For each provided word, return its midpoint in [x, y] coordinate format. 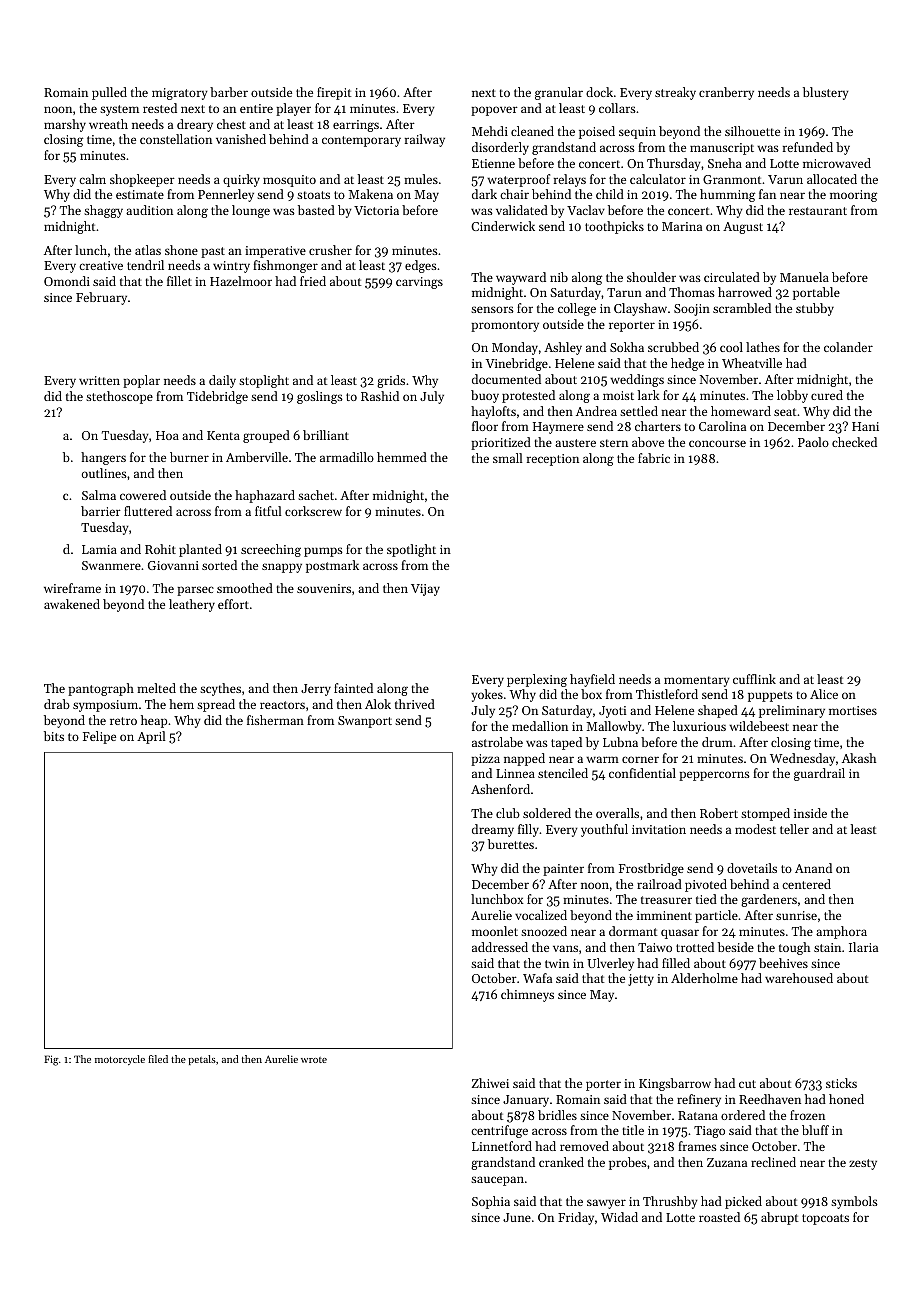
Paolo [813, 442]
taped [566, 743]
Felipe [99, 737]
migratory [180, 94]
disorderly [500, 148]
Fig [51, 1060]
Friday [576, 1218]
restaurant [818, 211]
